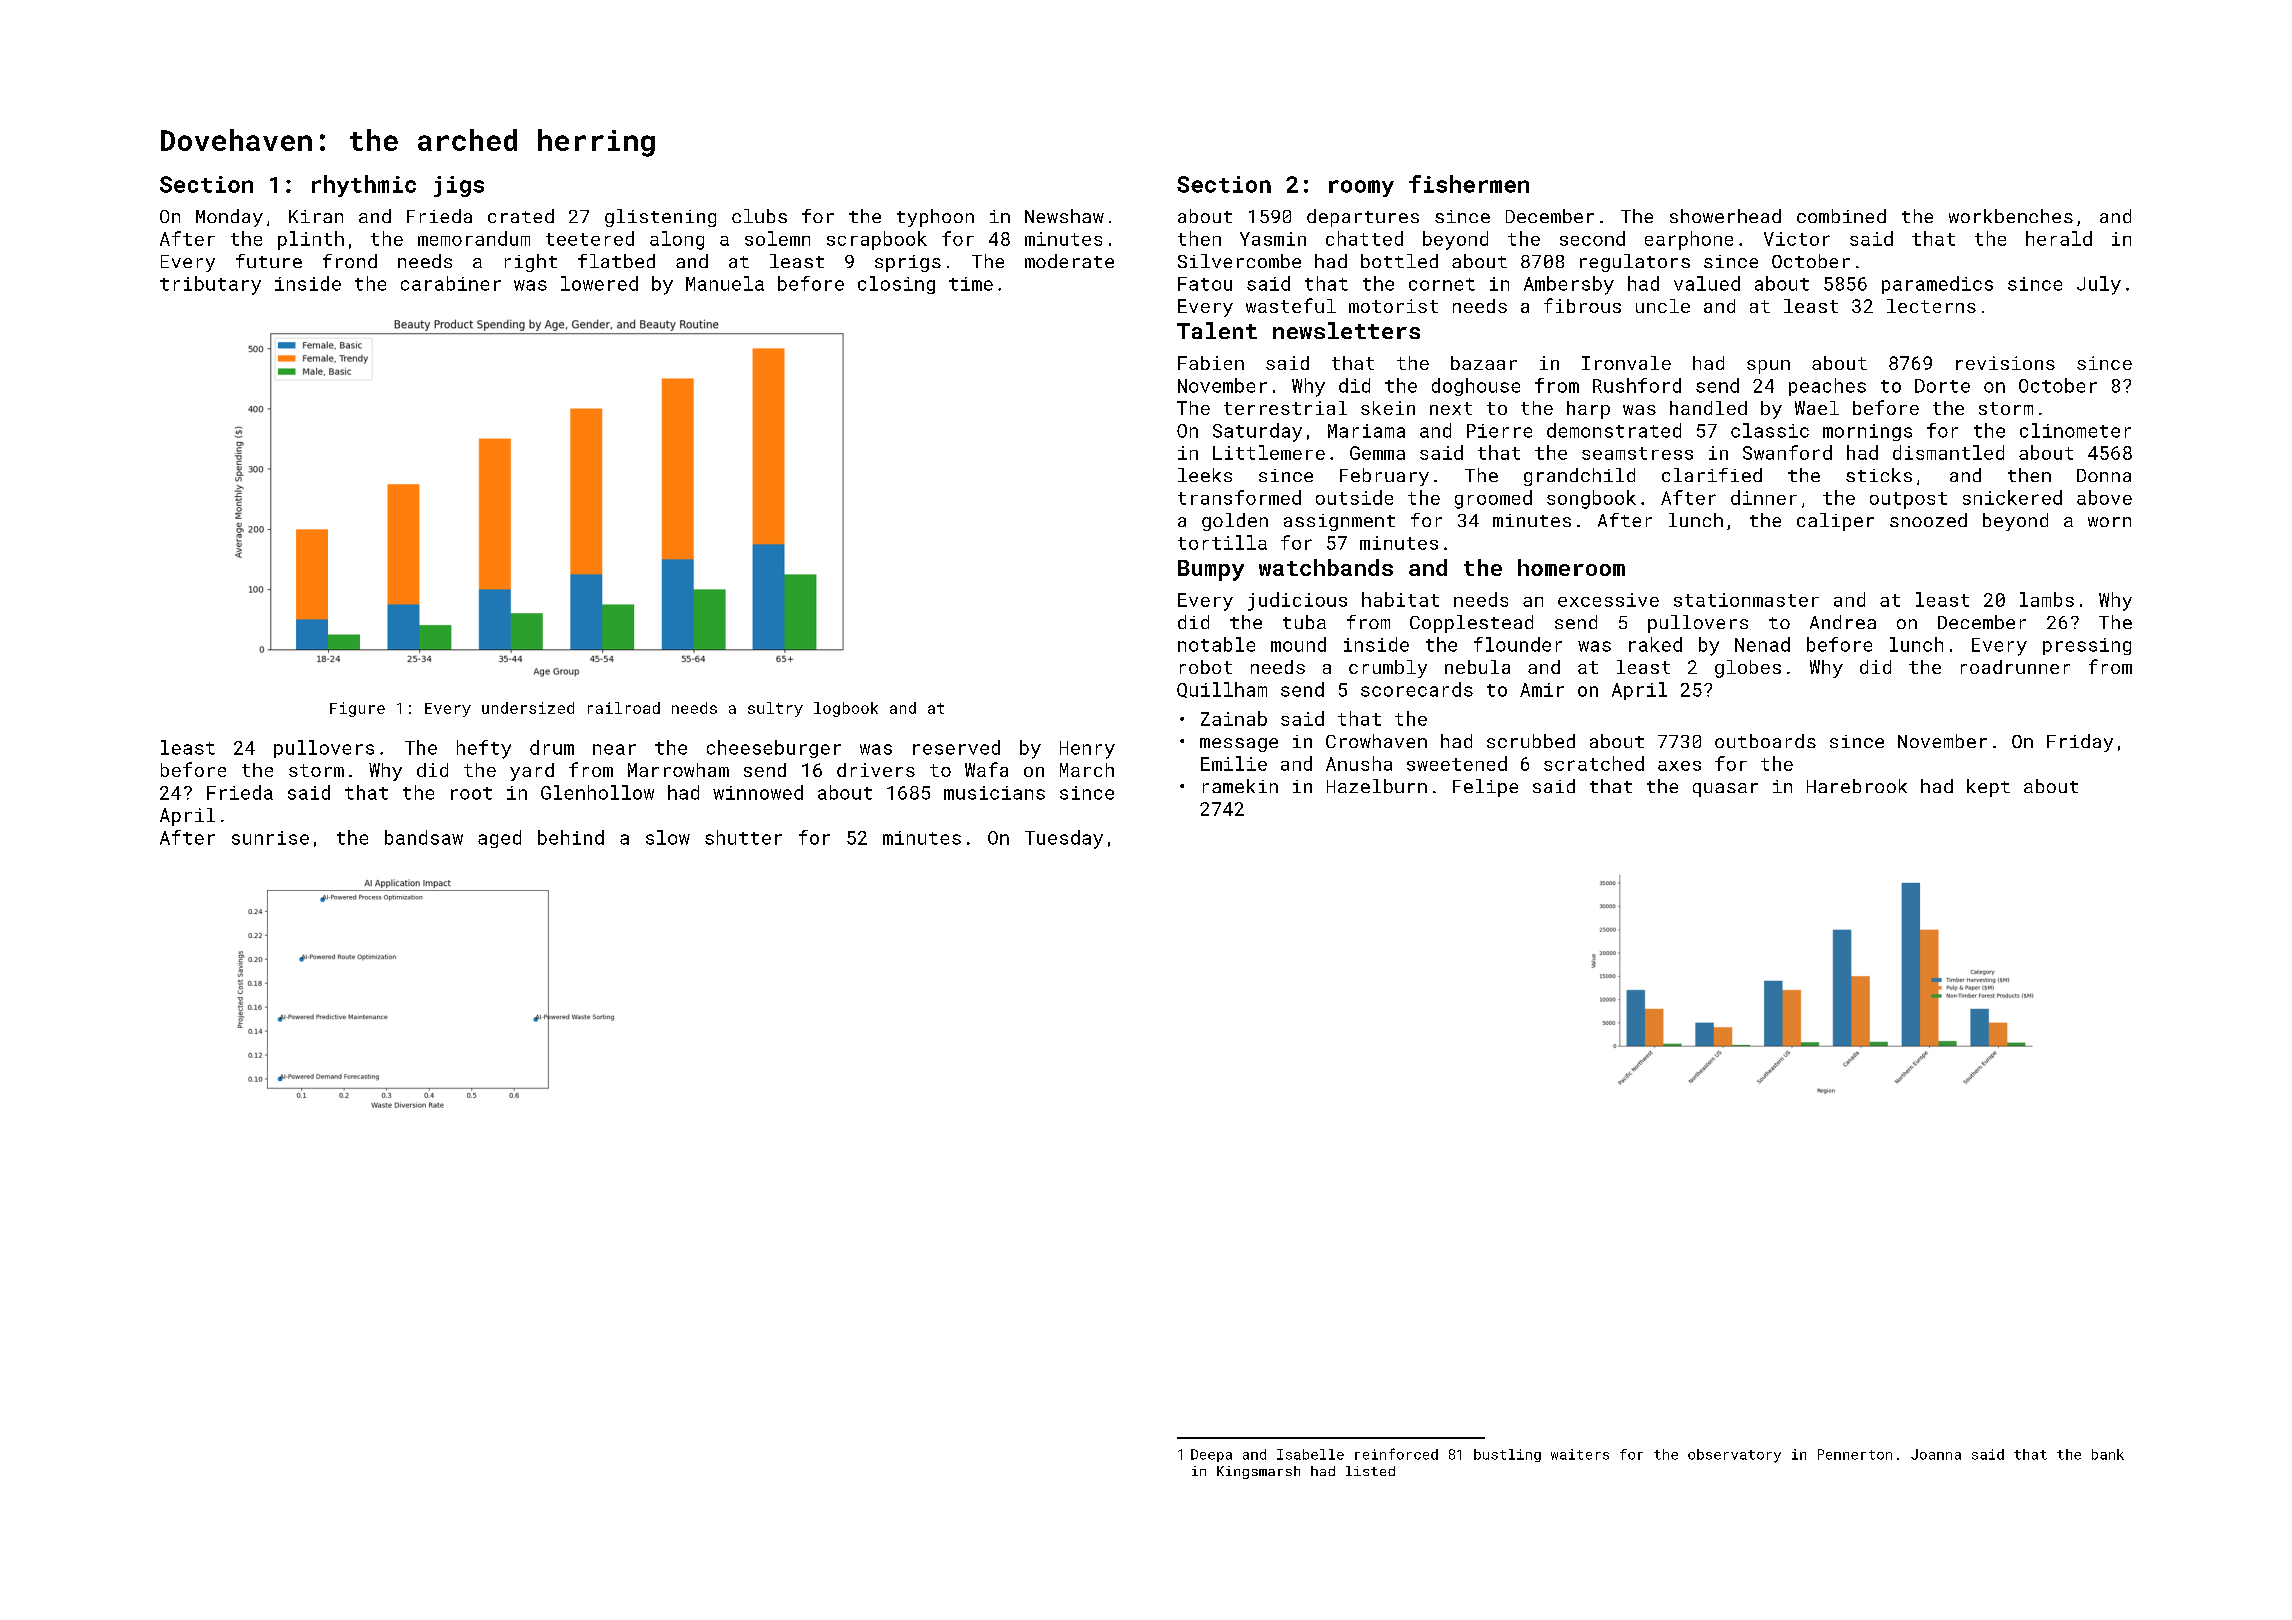  I want to click on lecterns, so click(1931, 306).
